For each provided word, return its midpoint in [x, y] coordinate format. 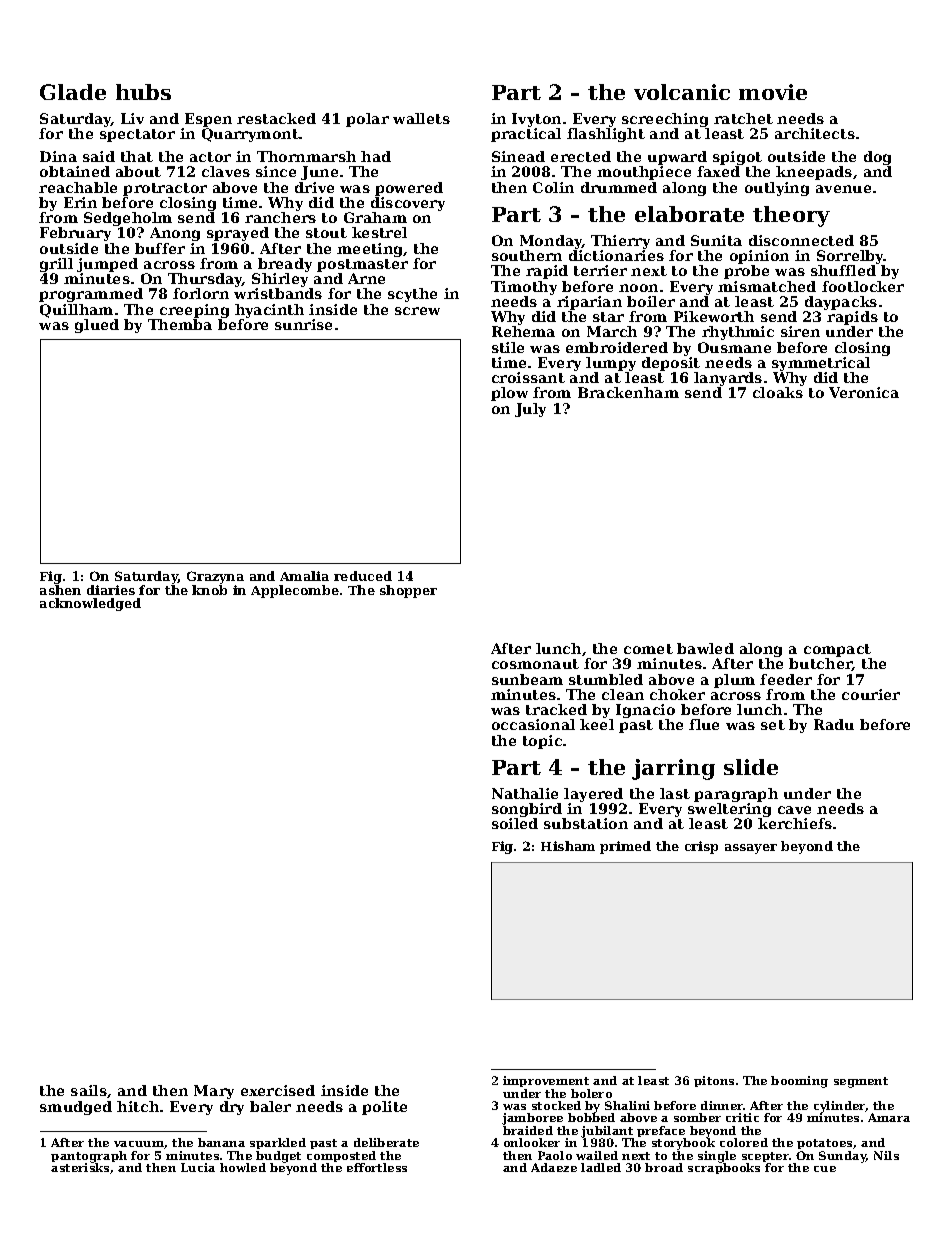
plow [509, 394]
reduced [363, 576]
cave [794, 810]
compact [837, 650]
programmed [91, 295]
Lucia [198, 1167]
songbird [527, 810]
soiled [515, 823]
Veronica [864, 392]
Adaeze [554, 1167]
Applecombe [295, 591]
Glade [73, 92]
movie [773, 92]
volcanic [682, 92]
